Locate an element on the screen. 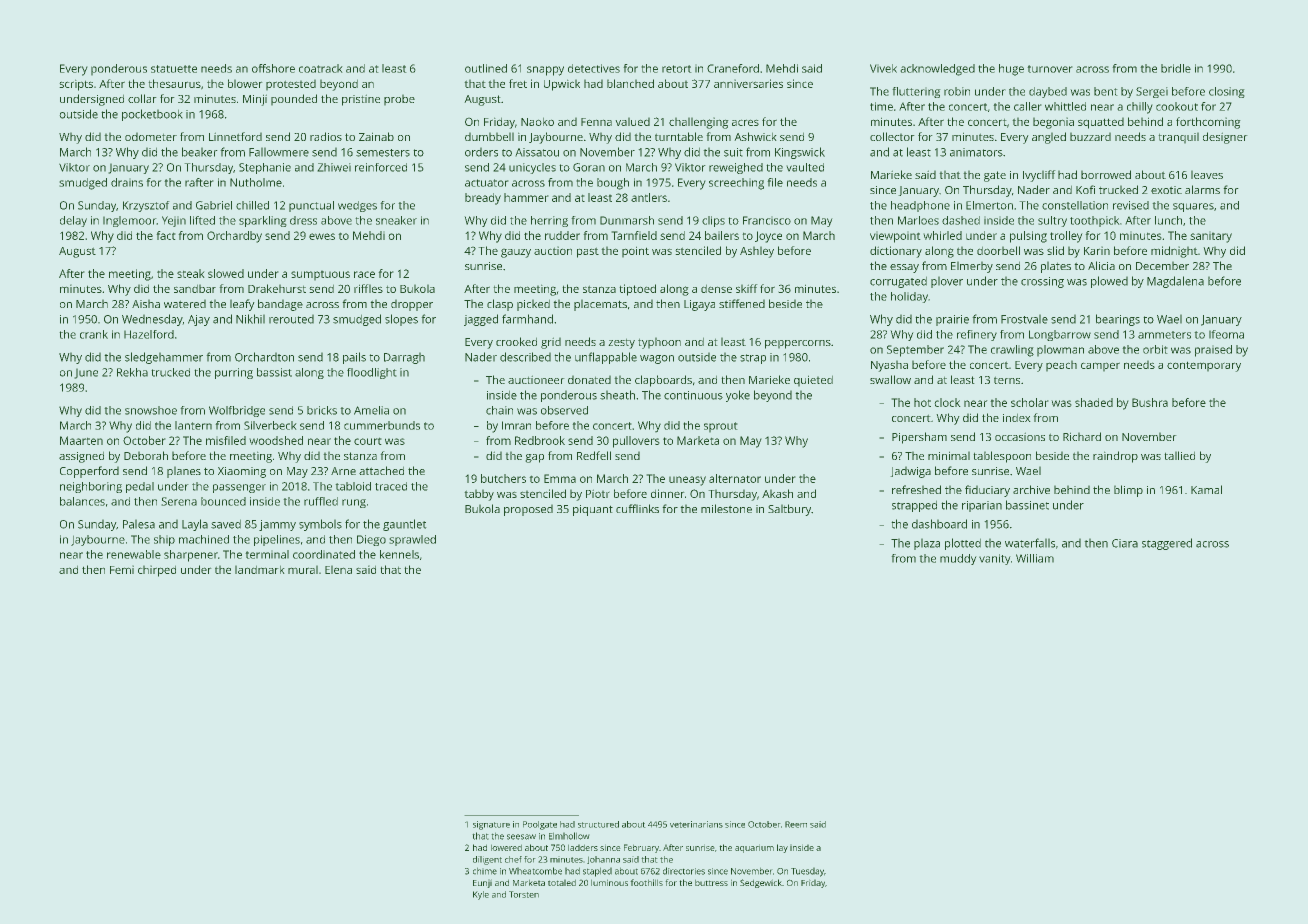 Image resolution: width=1308 pixels, height=924 pixels. coatrack is located at coordinates (321, 68).
